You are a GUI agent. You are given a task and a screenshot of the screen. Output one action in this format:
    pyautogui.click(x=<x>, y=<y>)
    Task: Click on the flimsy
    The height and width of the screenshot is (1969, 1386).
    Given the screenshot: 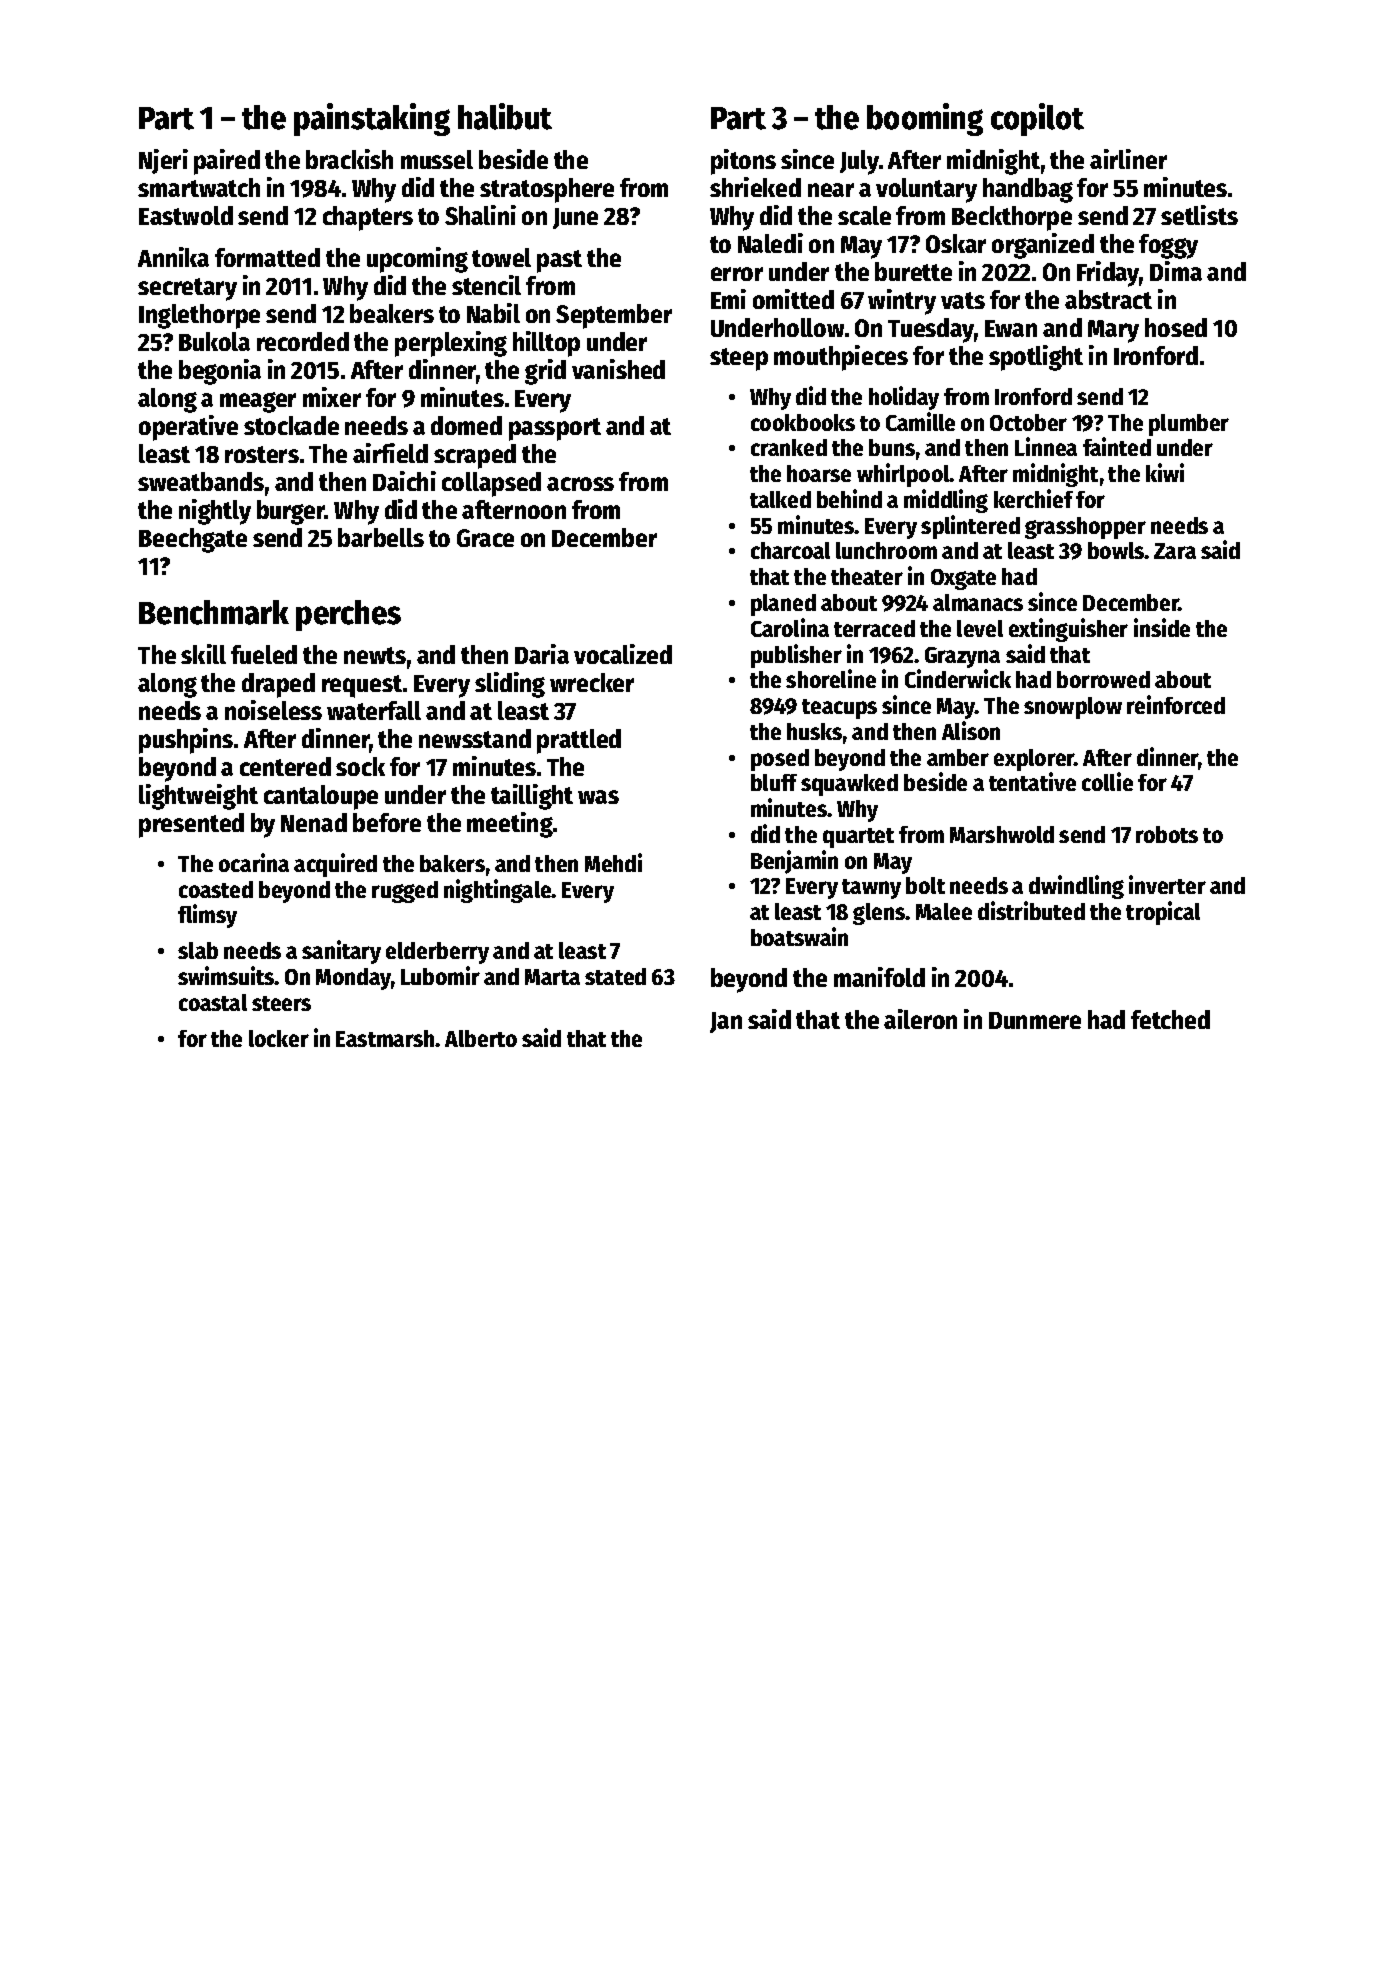 What is the action you would take?
    pyautogui.click(x=207, y=916)
